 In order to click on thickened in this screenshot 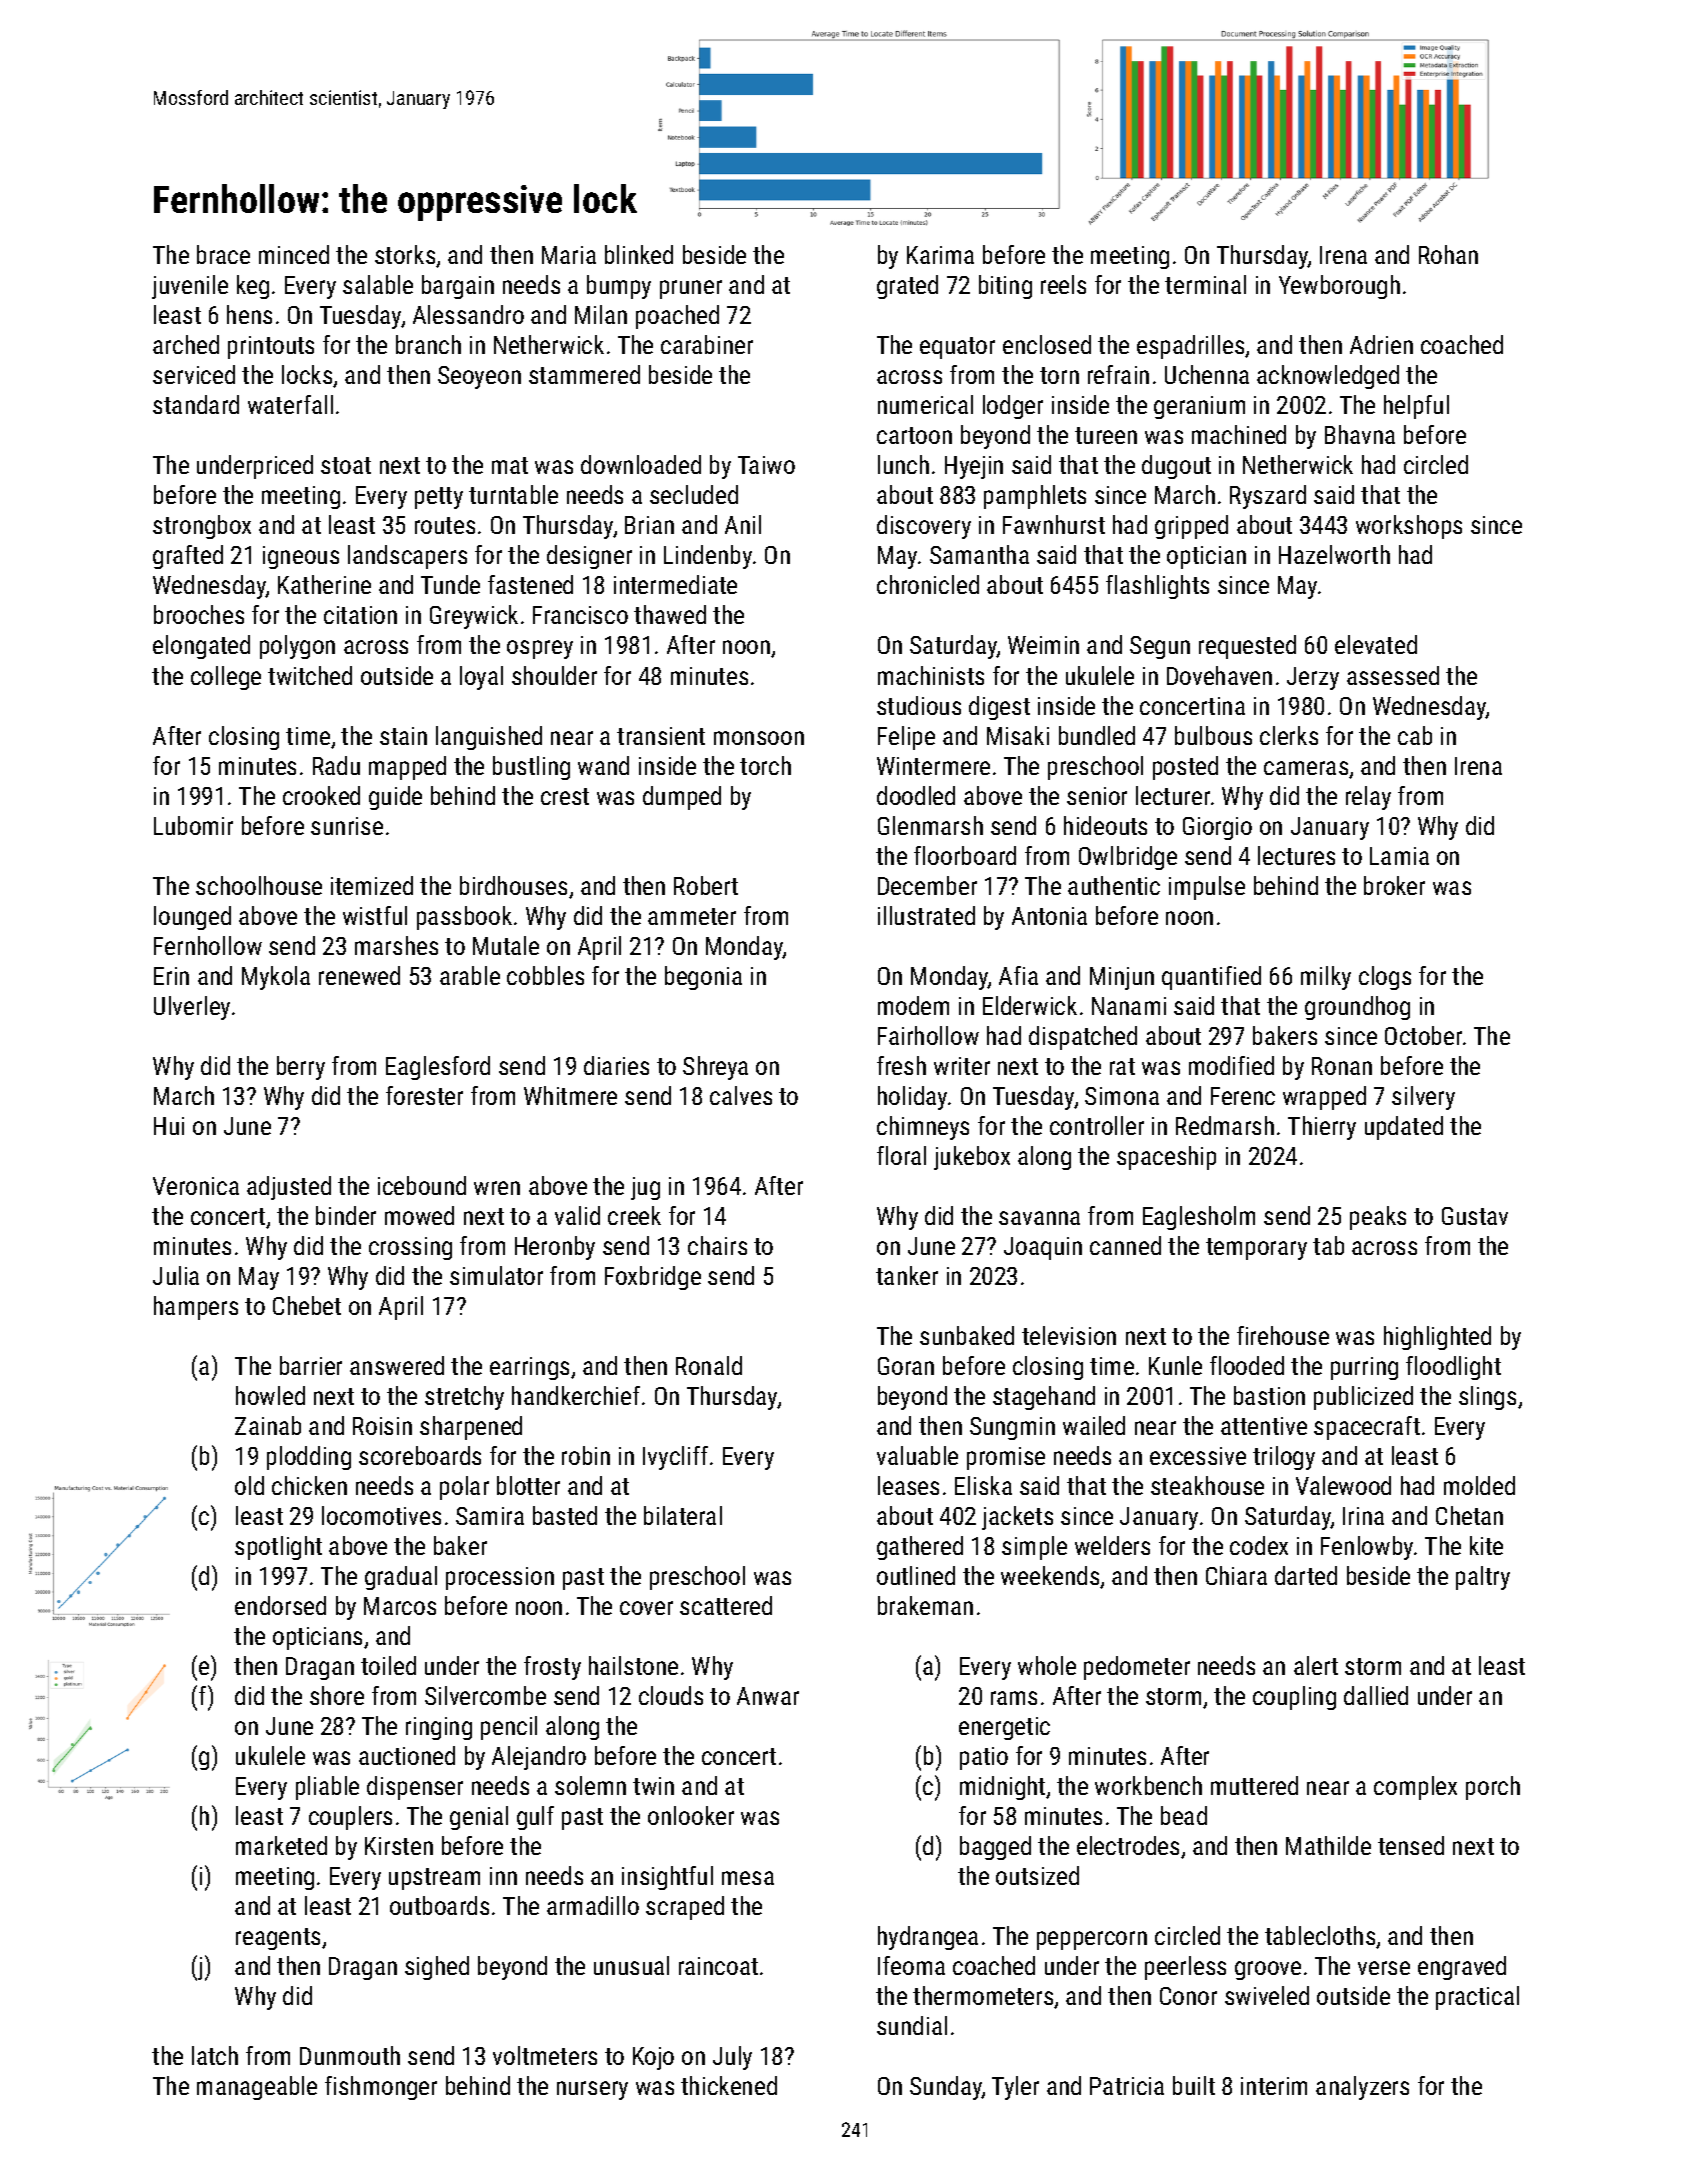, I will do `click(729, 2085)`.
